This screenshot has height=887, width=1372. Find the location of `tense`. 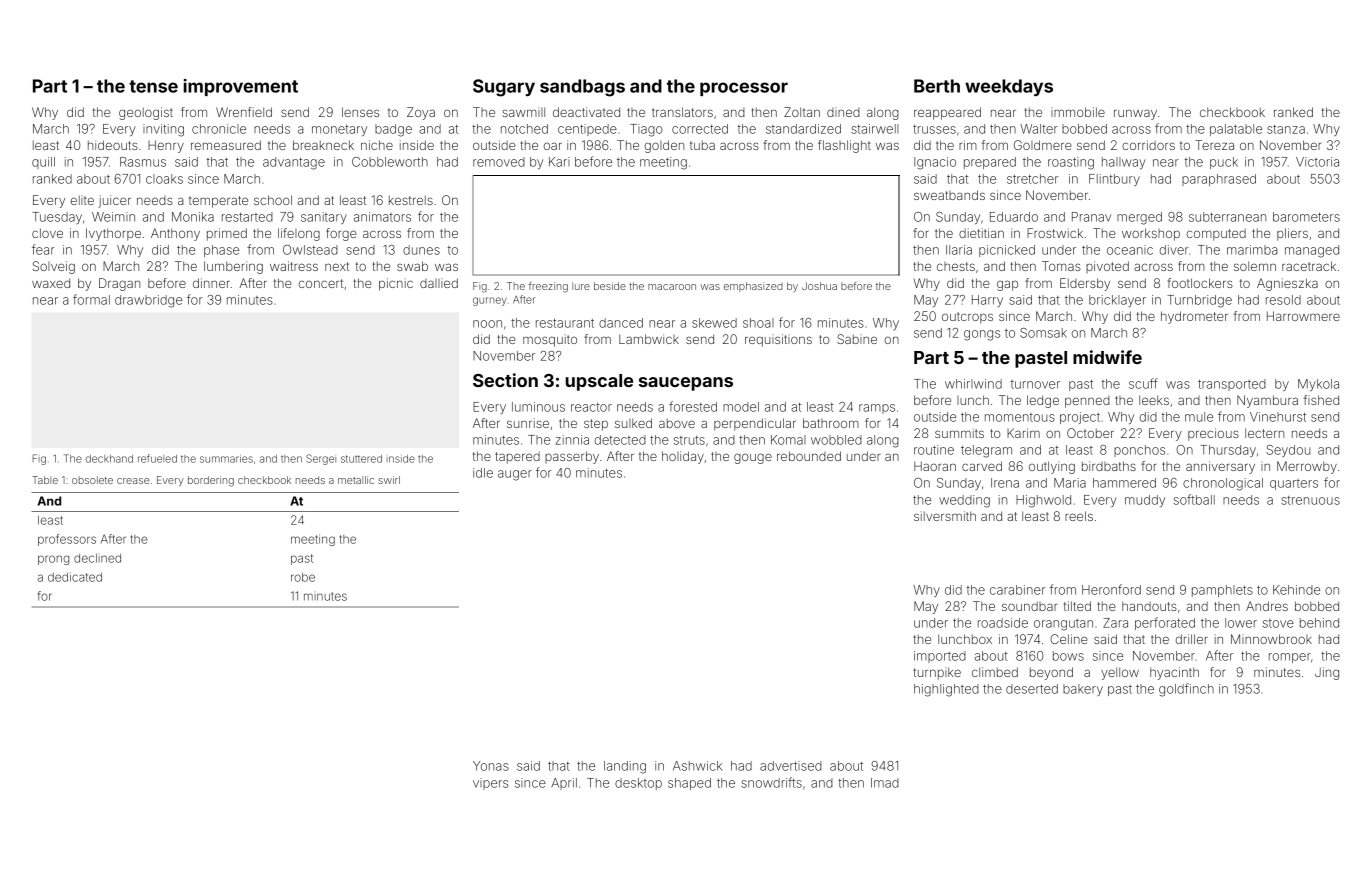

tense is located at coordinates (153, 86).
